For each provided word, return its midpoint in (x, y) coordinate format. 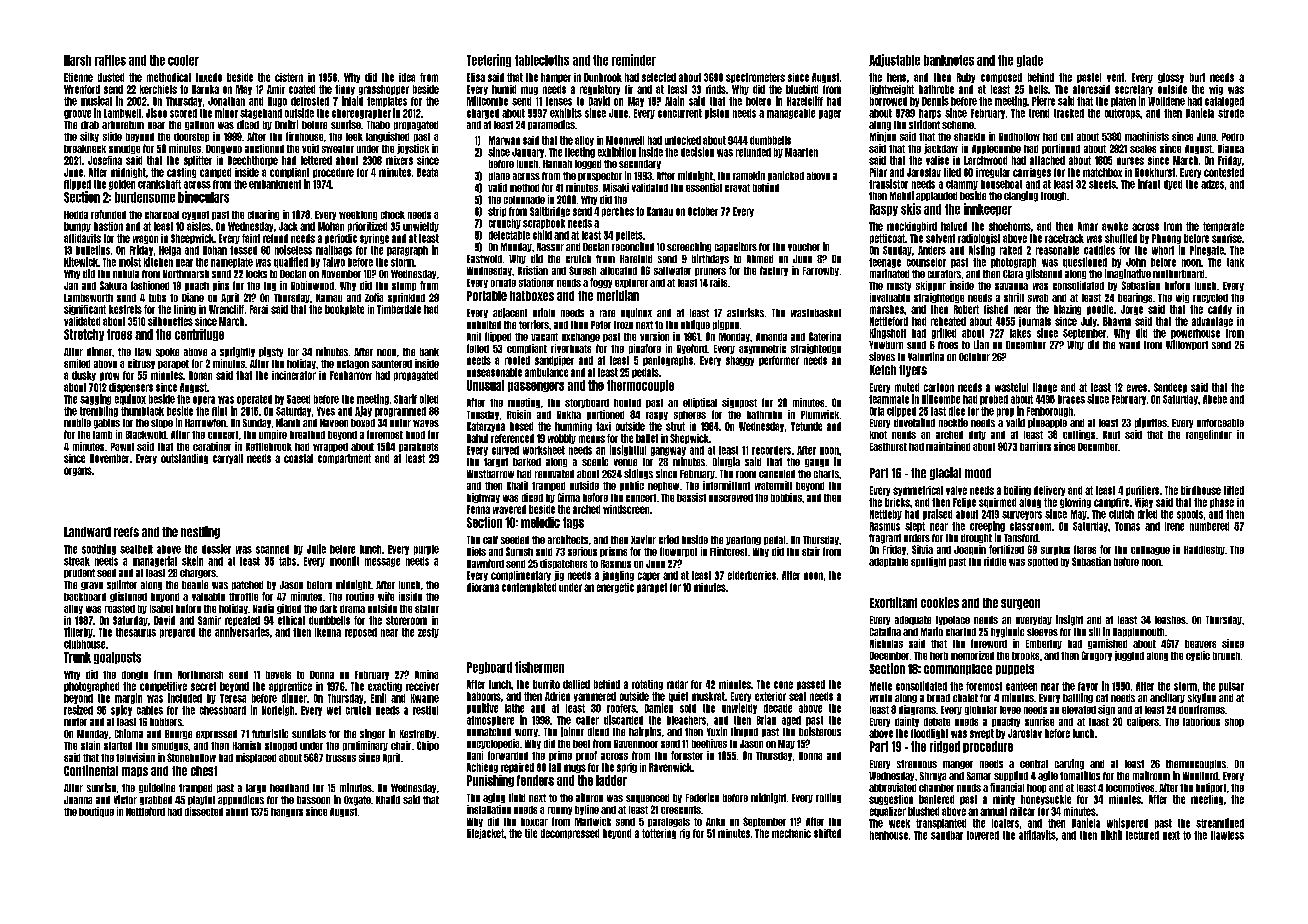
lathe (514, 708)
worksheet (544, 450)
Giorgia (726, 462)
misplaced (256, 758)
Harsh (77, 60)
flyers (913, 371)
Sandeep (1170, 388)
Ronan (200, 375)
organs (78, 471)
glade (1030, 61)
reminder (634, 60)
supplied (1011, 776)
